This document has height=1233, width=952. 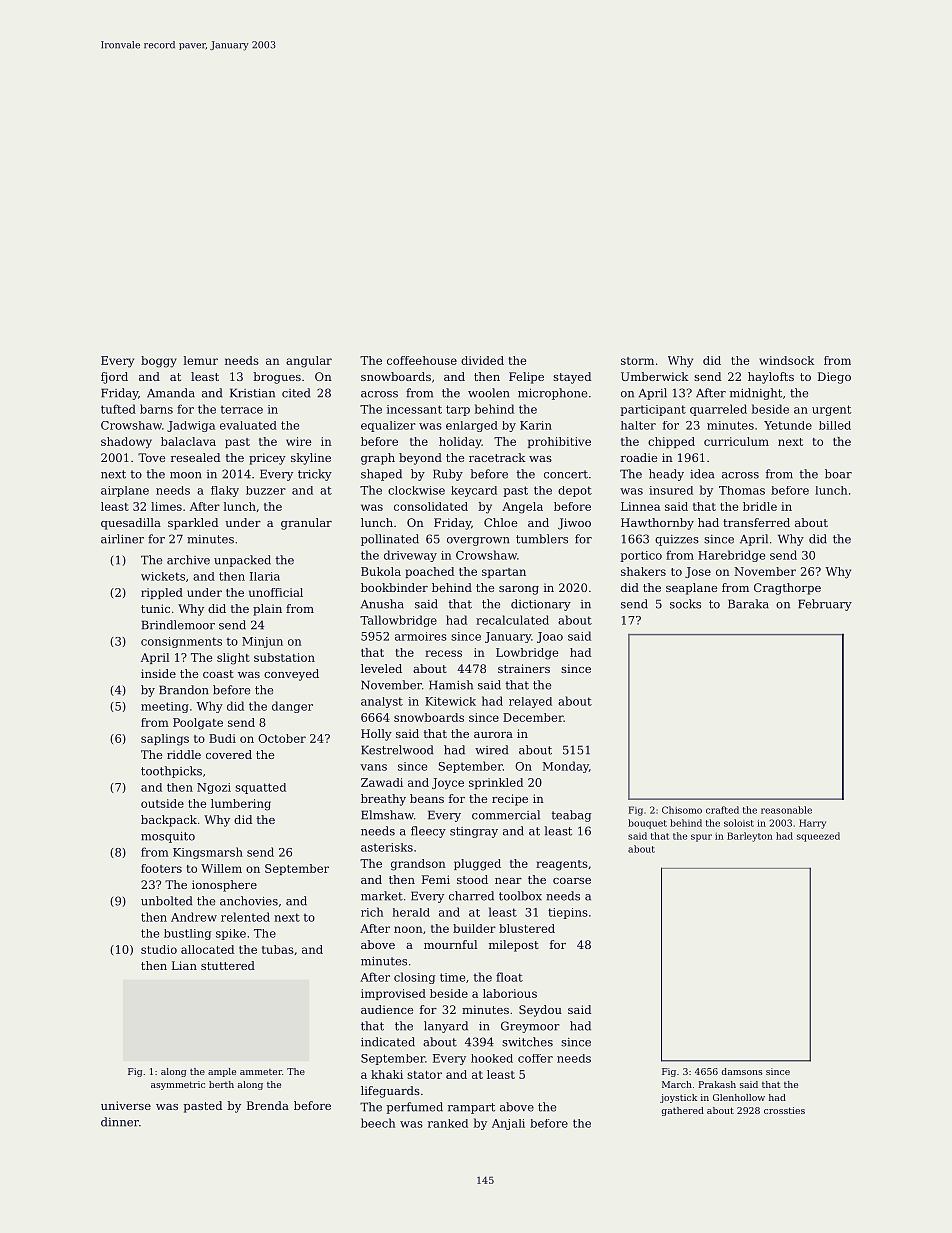 I want to click on conveyed, so click(x=291, y=675).
